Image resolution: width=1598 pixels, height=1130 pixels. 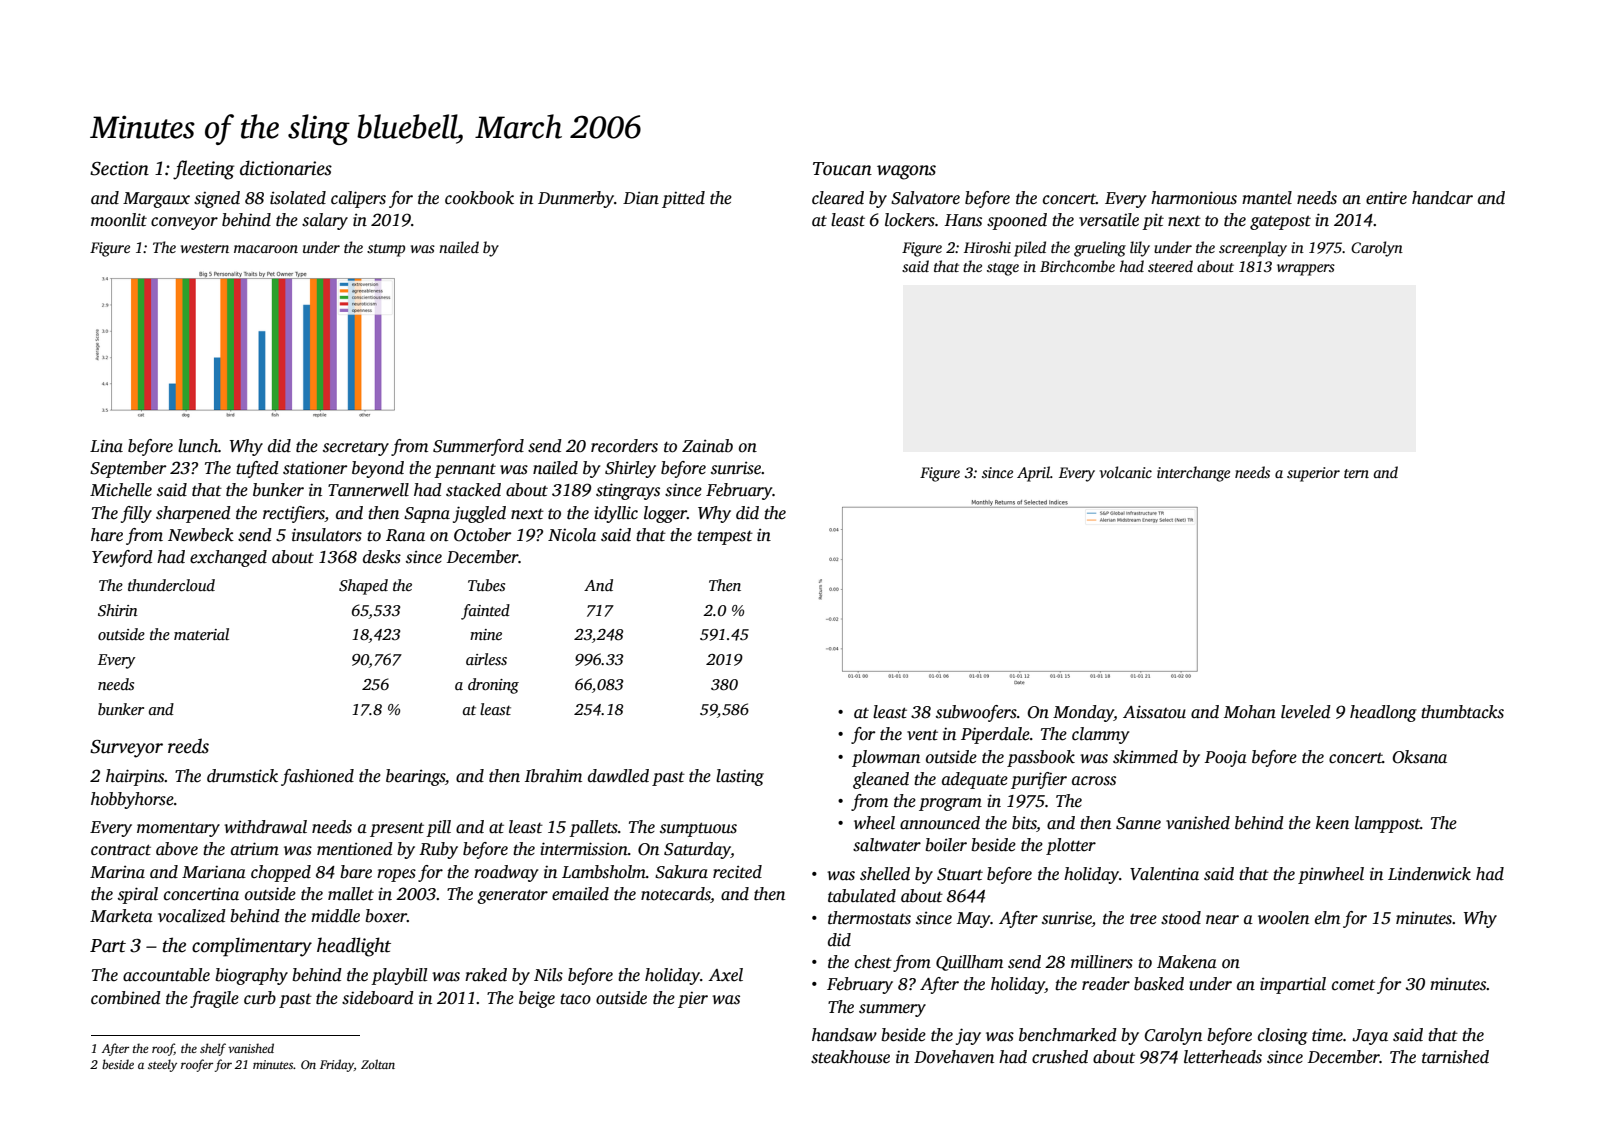 I want to click on shelf, so click(x=213, y=1049).
